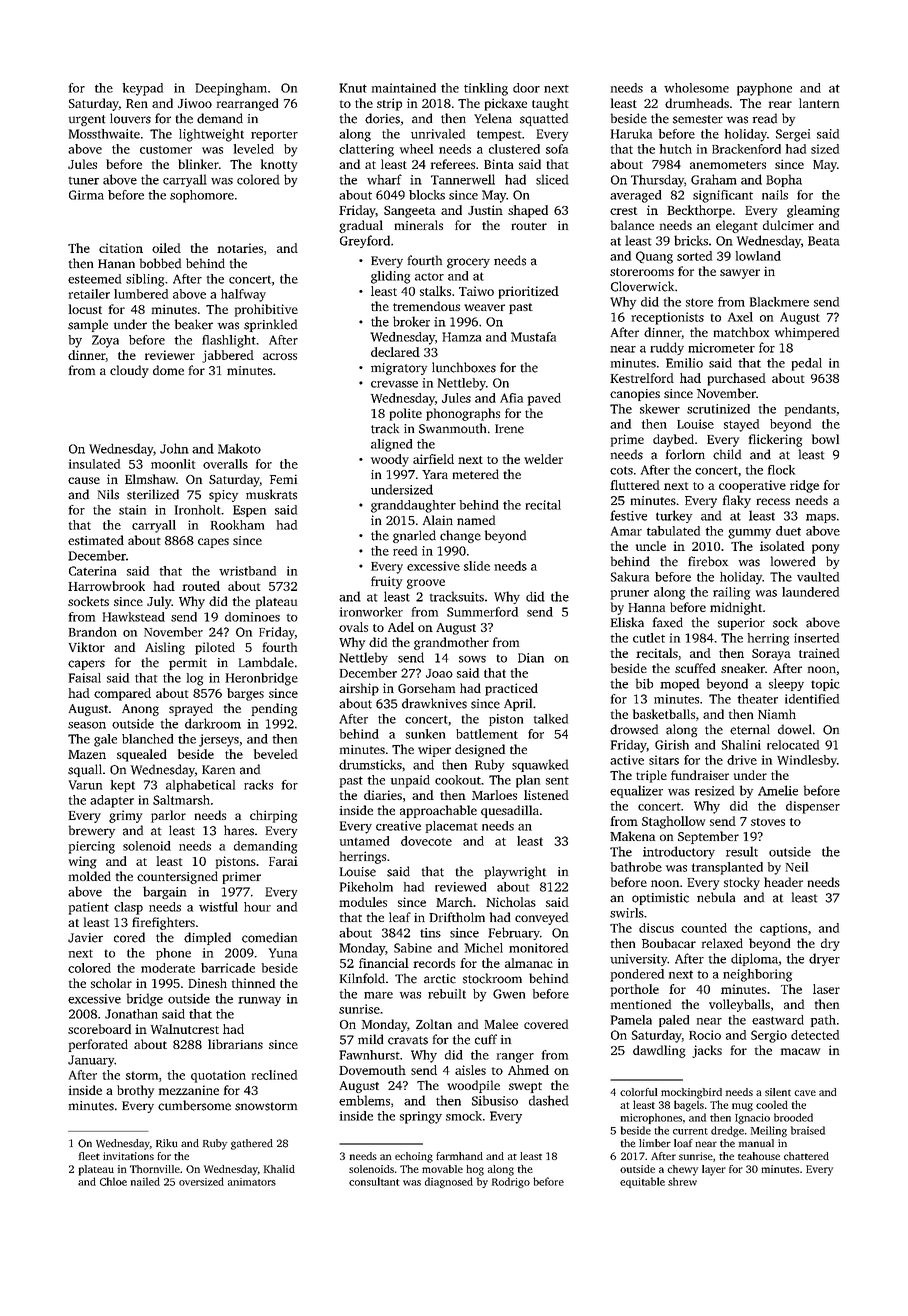  What do you see at coordinates (266, 310) in the page?
I see `prohibitive` at bounding box center [266, 310].
